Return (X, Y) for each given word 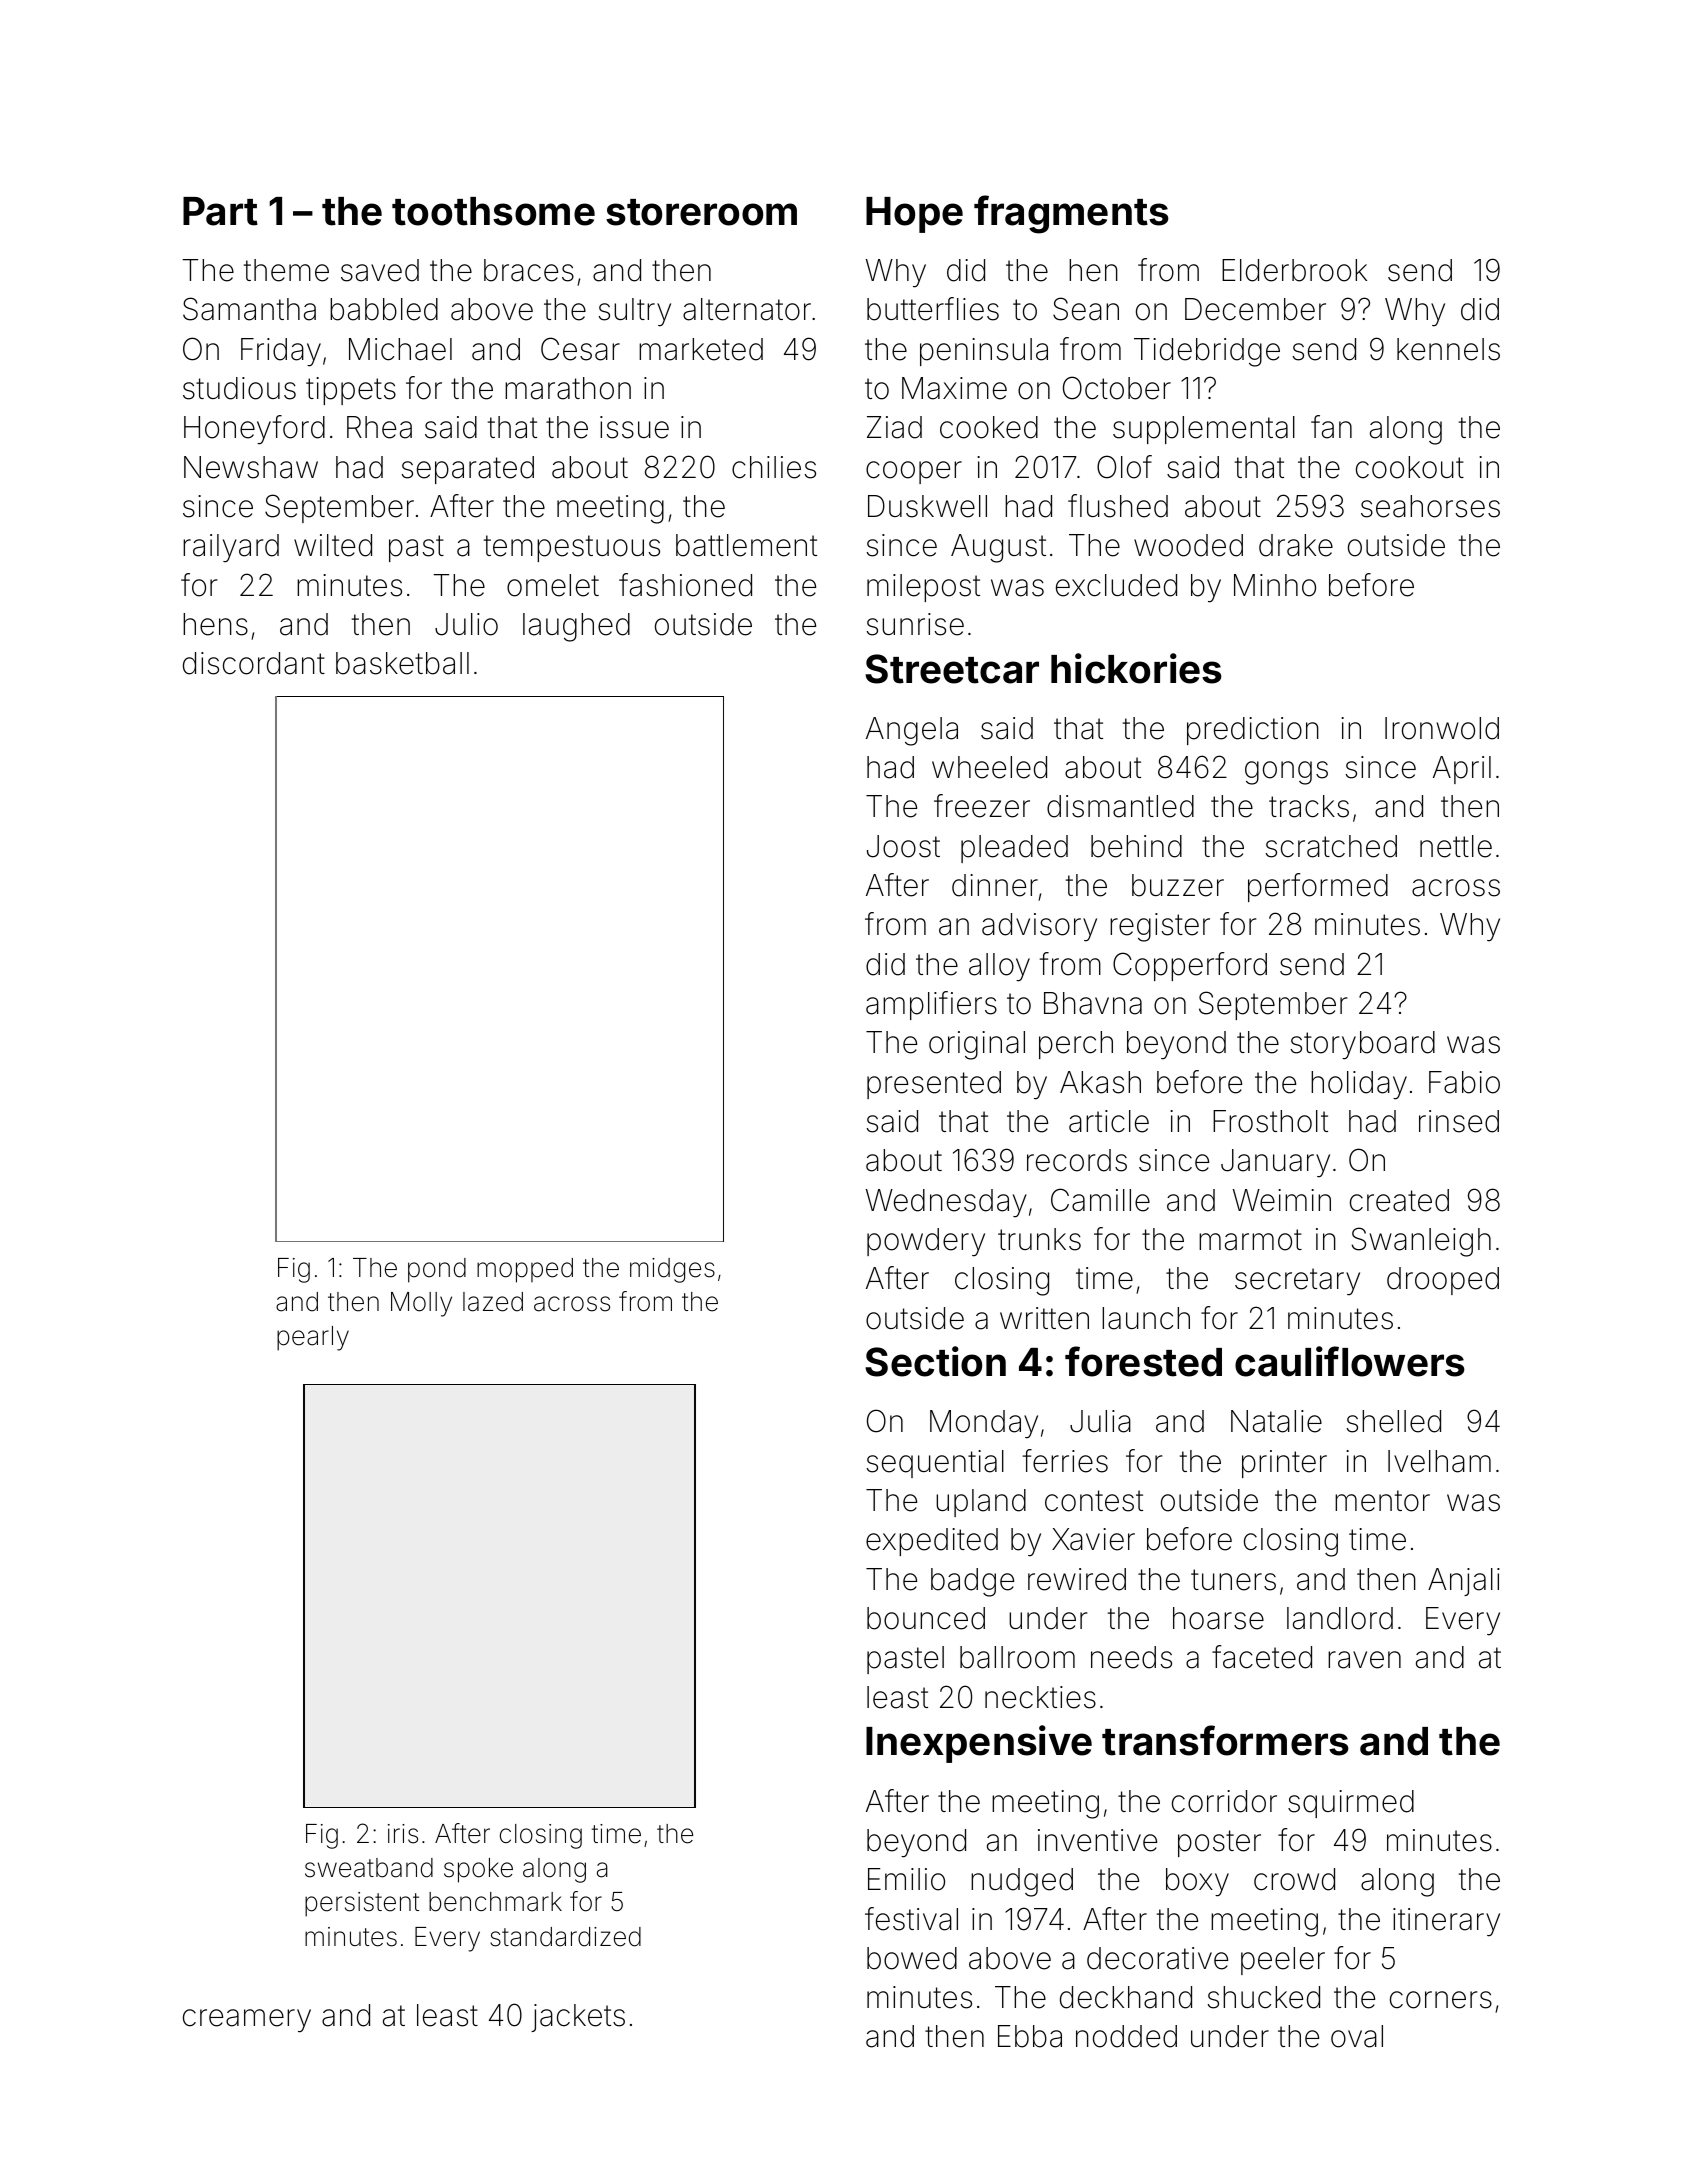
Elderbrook (1294, 270)
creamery (247, 2021)
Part (220, 211)
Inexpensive (979, 1744)
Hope (914, 215)
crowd (1294, 1879)
